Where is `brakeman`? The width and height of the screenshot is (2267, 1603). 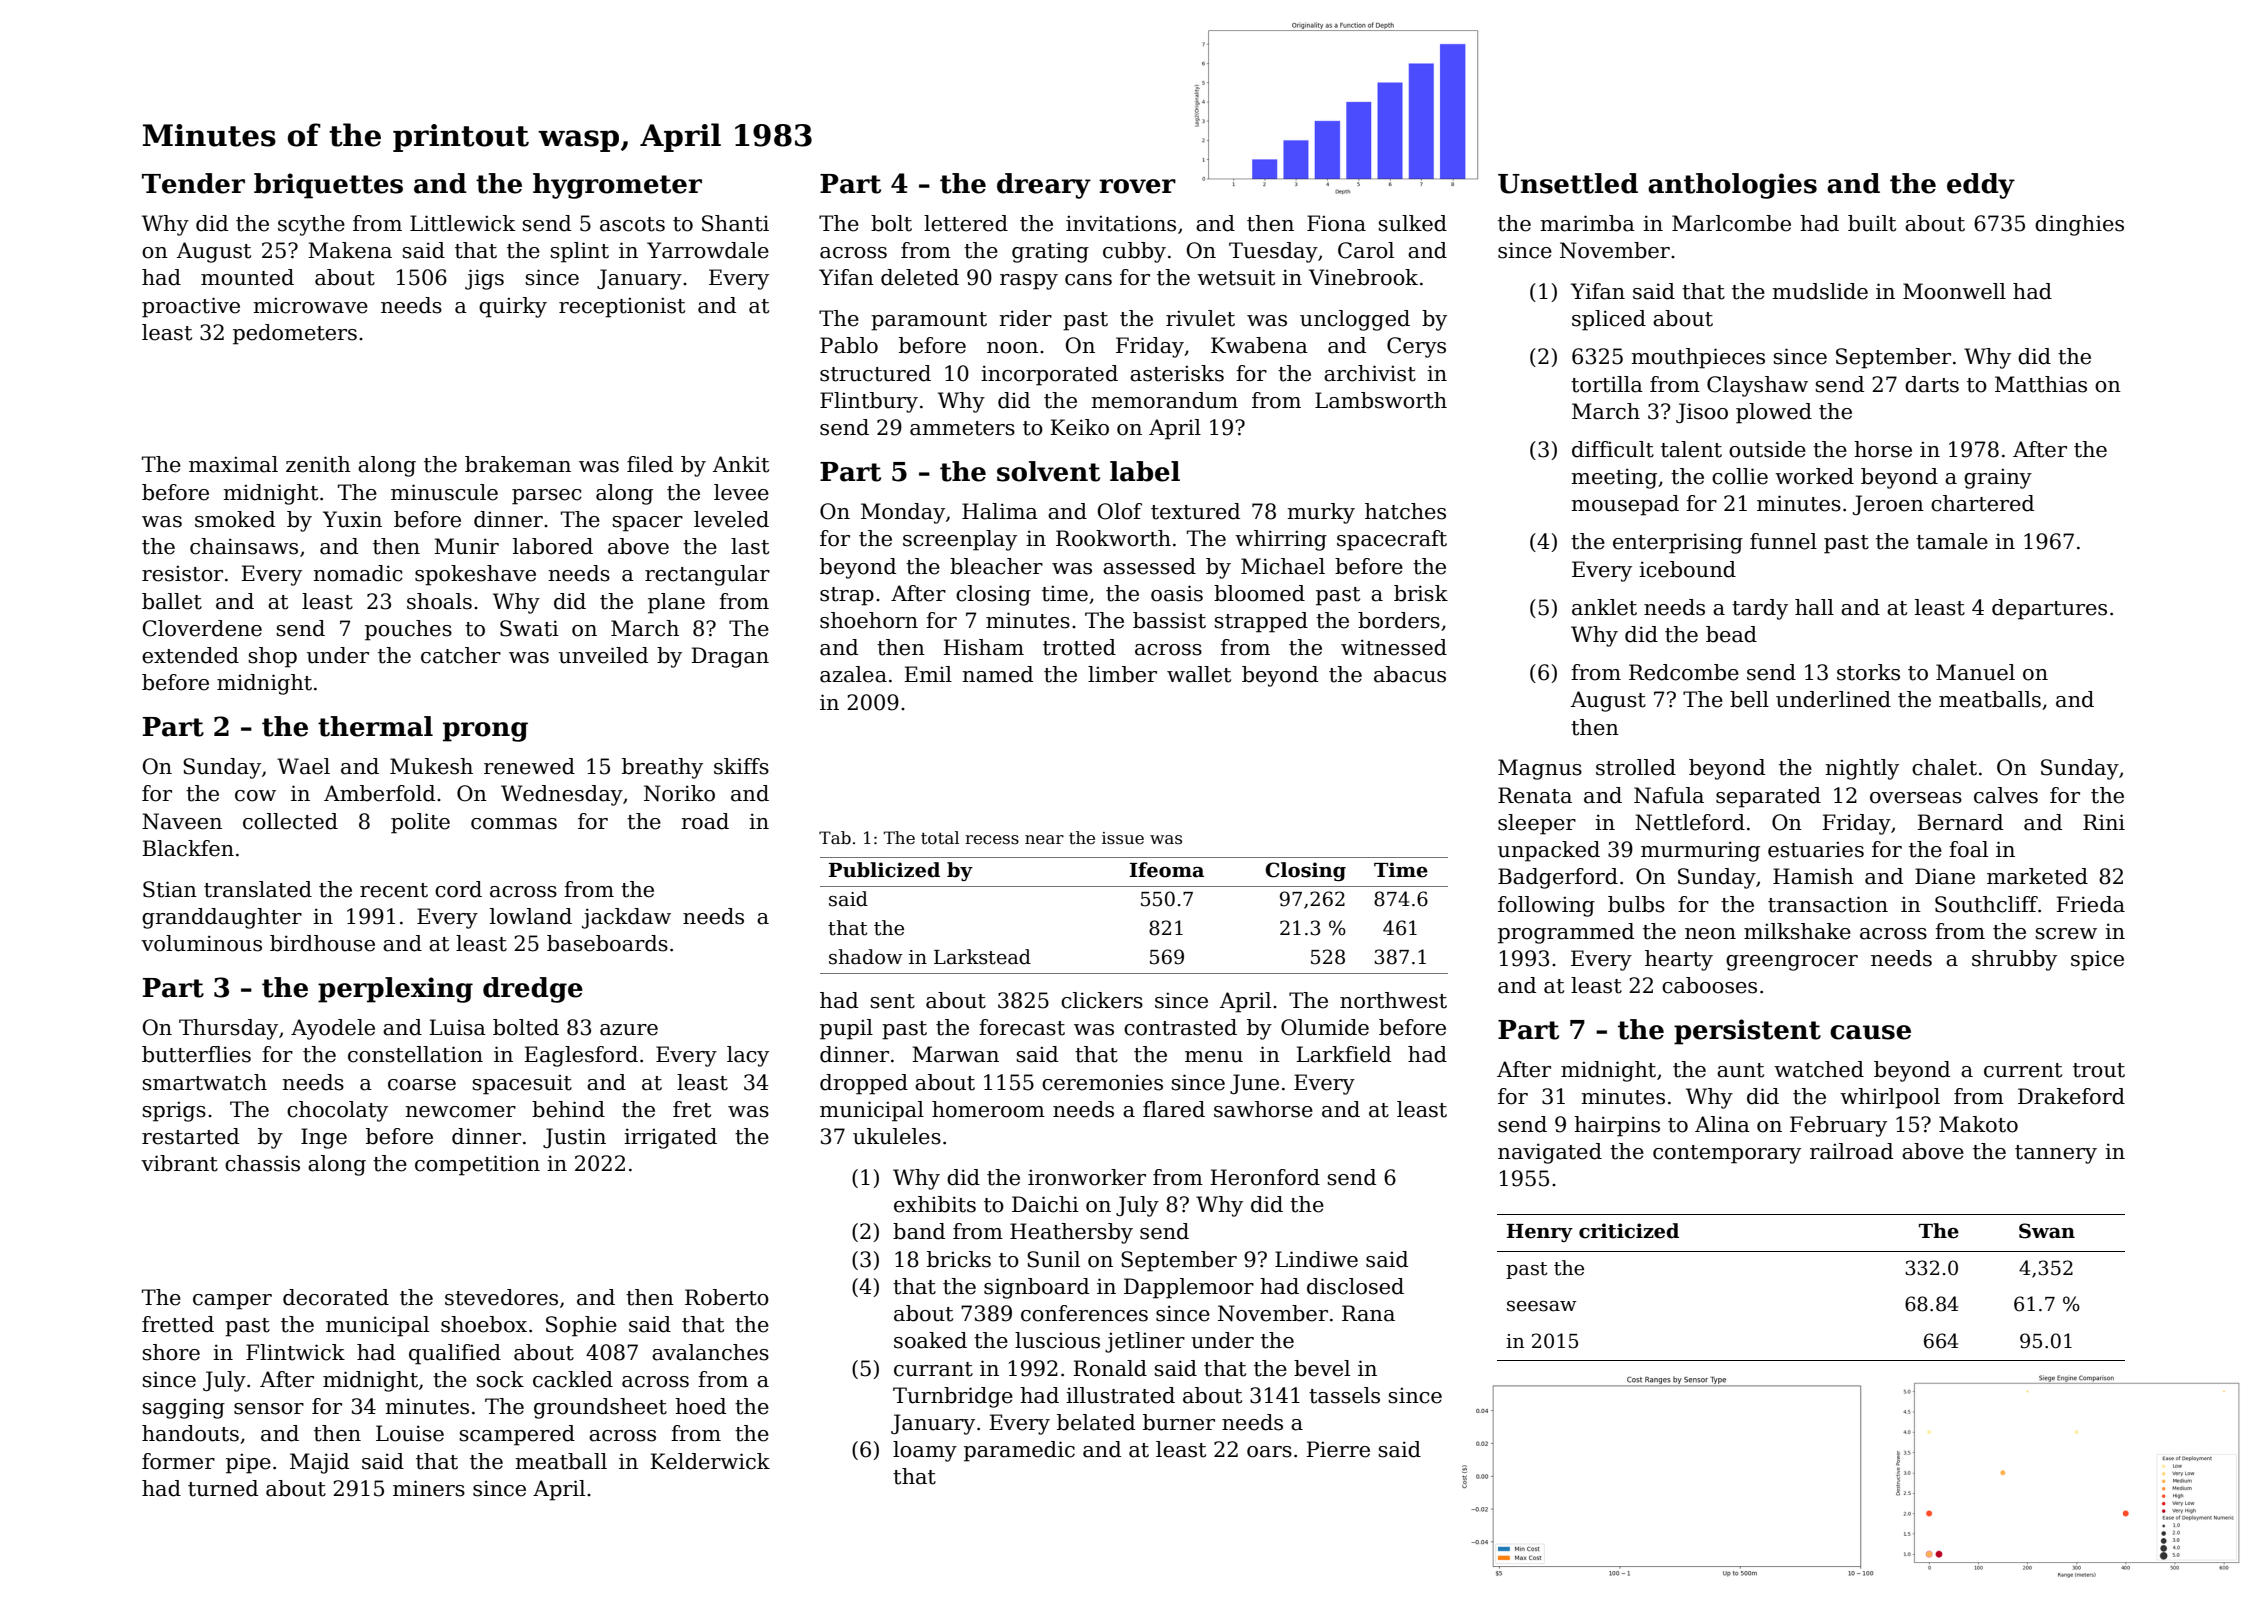
brakeman is located at coordinates (518, 464).
